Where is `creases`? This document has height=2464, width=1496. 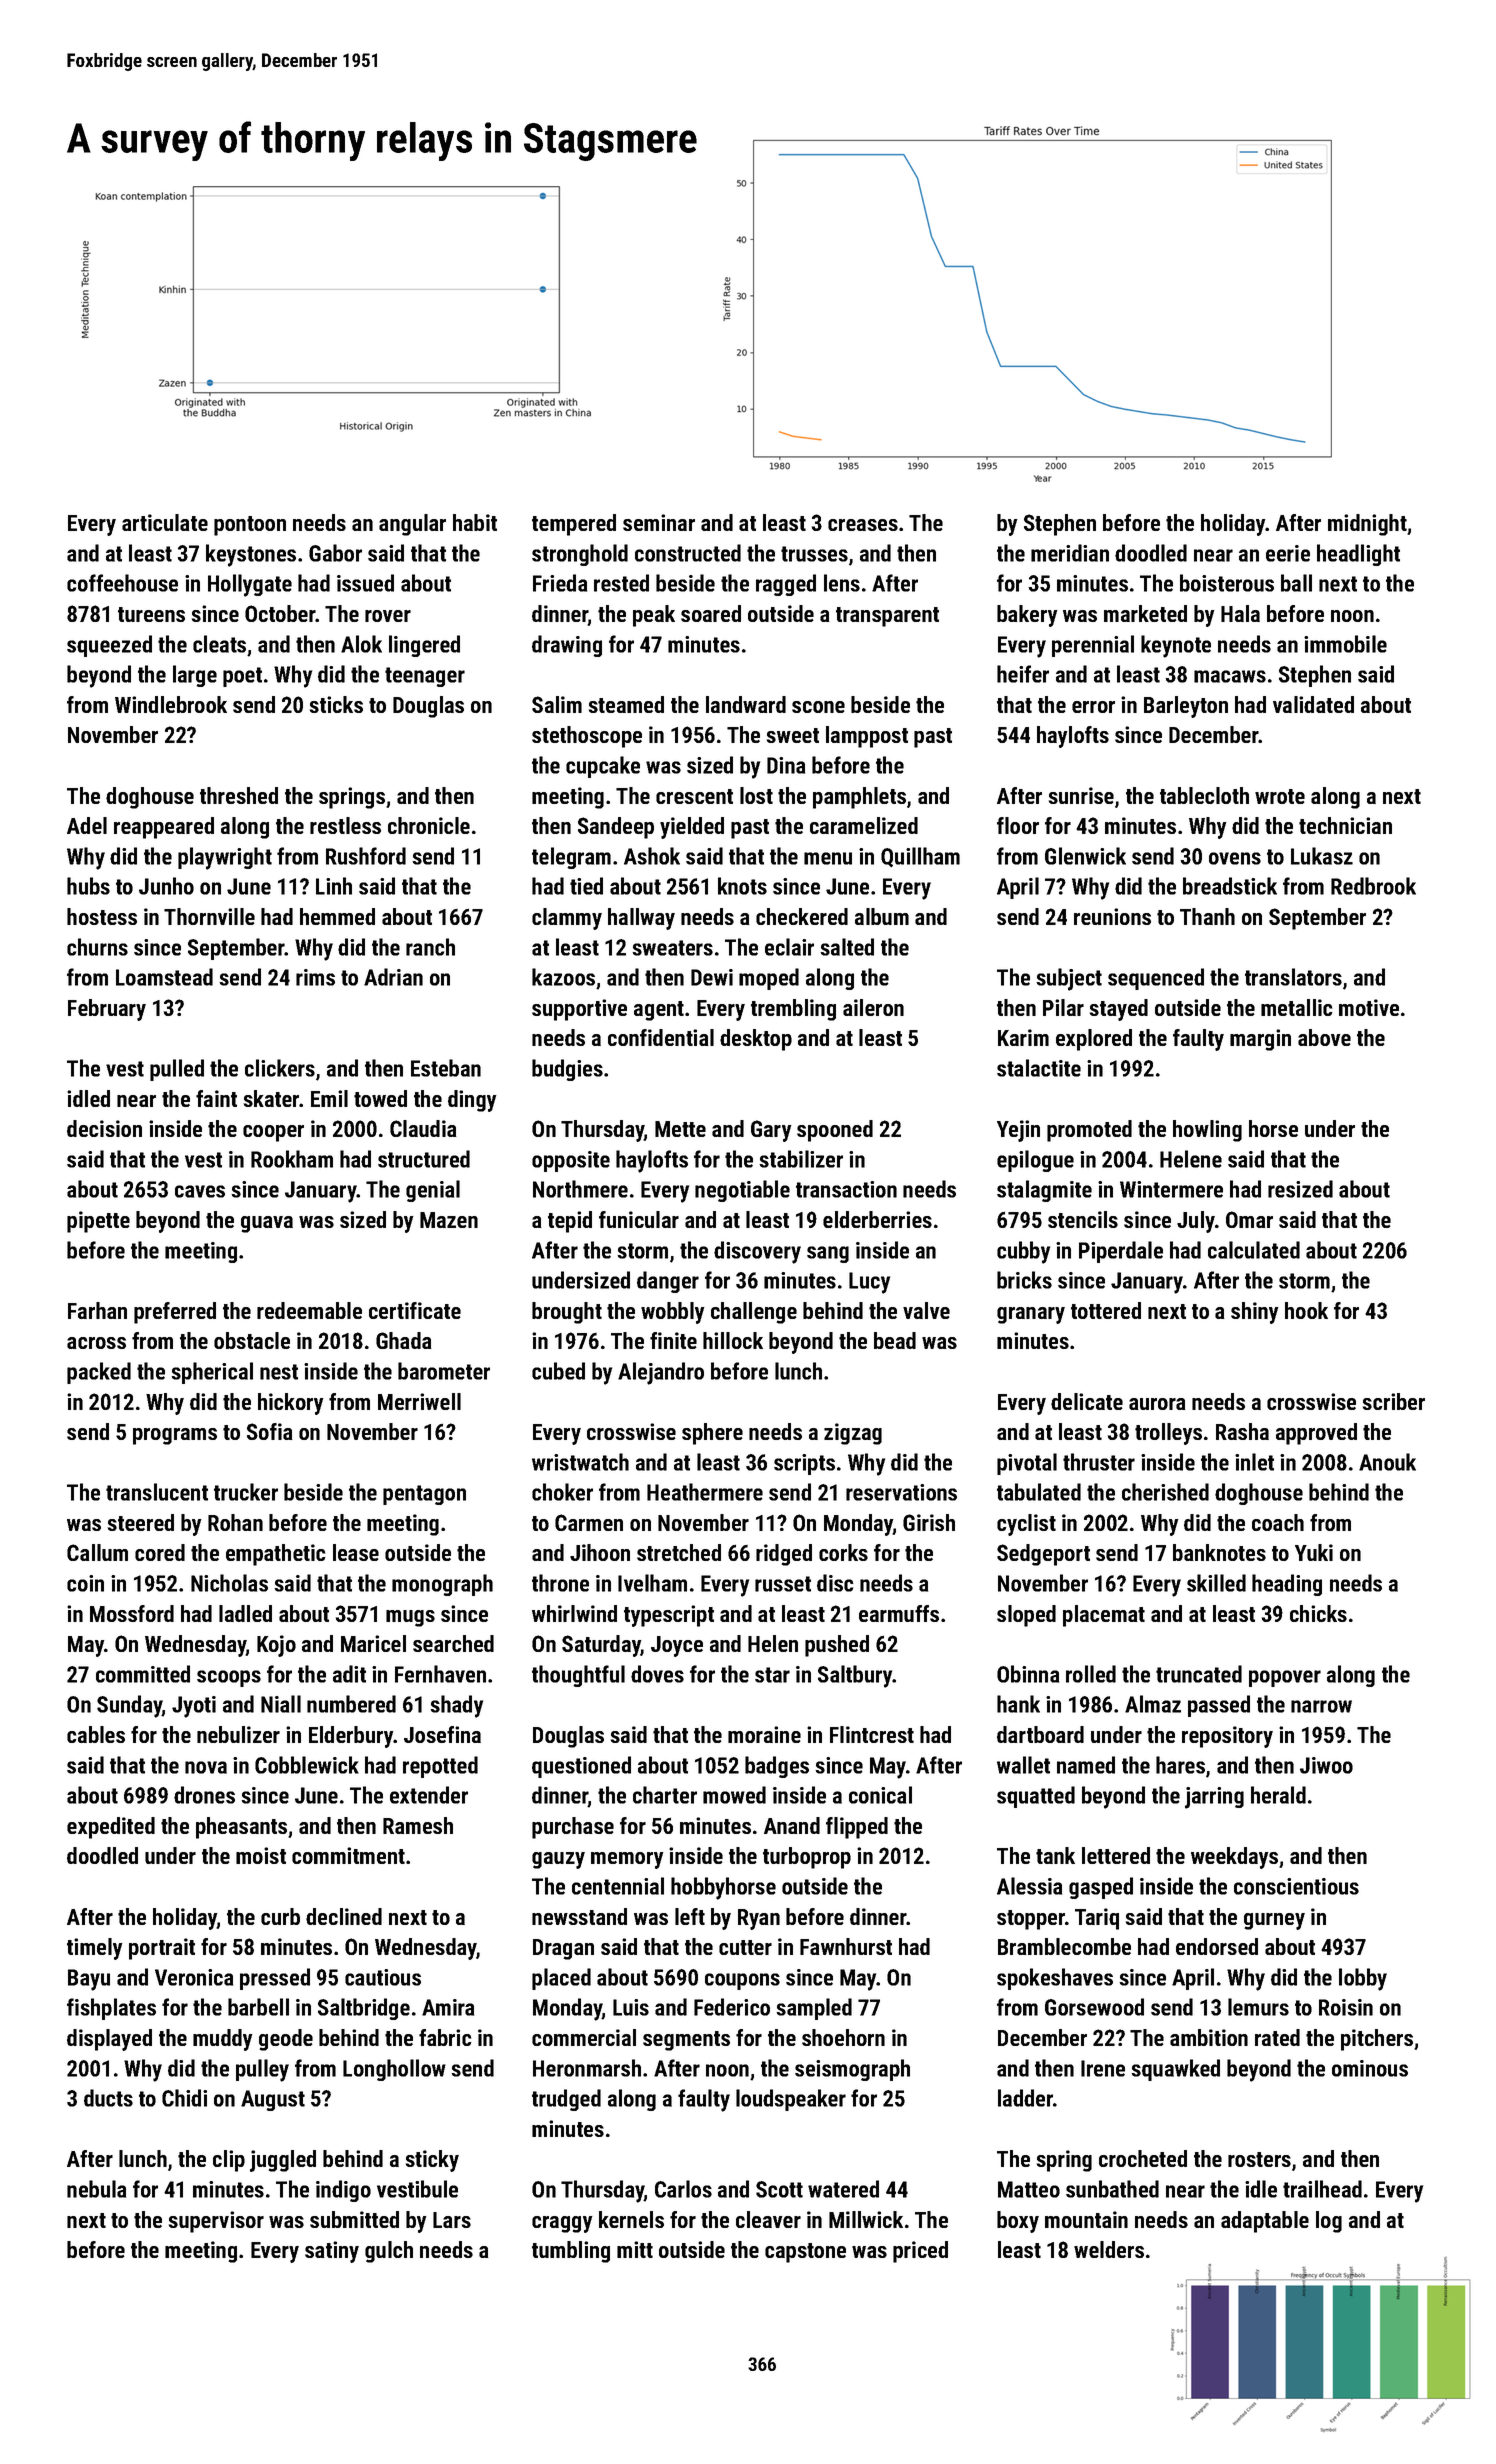 creases is located at coordinates (863, 525).
